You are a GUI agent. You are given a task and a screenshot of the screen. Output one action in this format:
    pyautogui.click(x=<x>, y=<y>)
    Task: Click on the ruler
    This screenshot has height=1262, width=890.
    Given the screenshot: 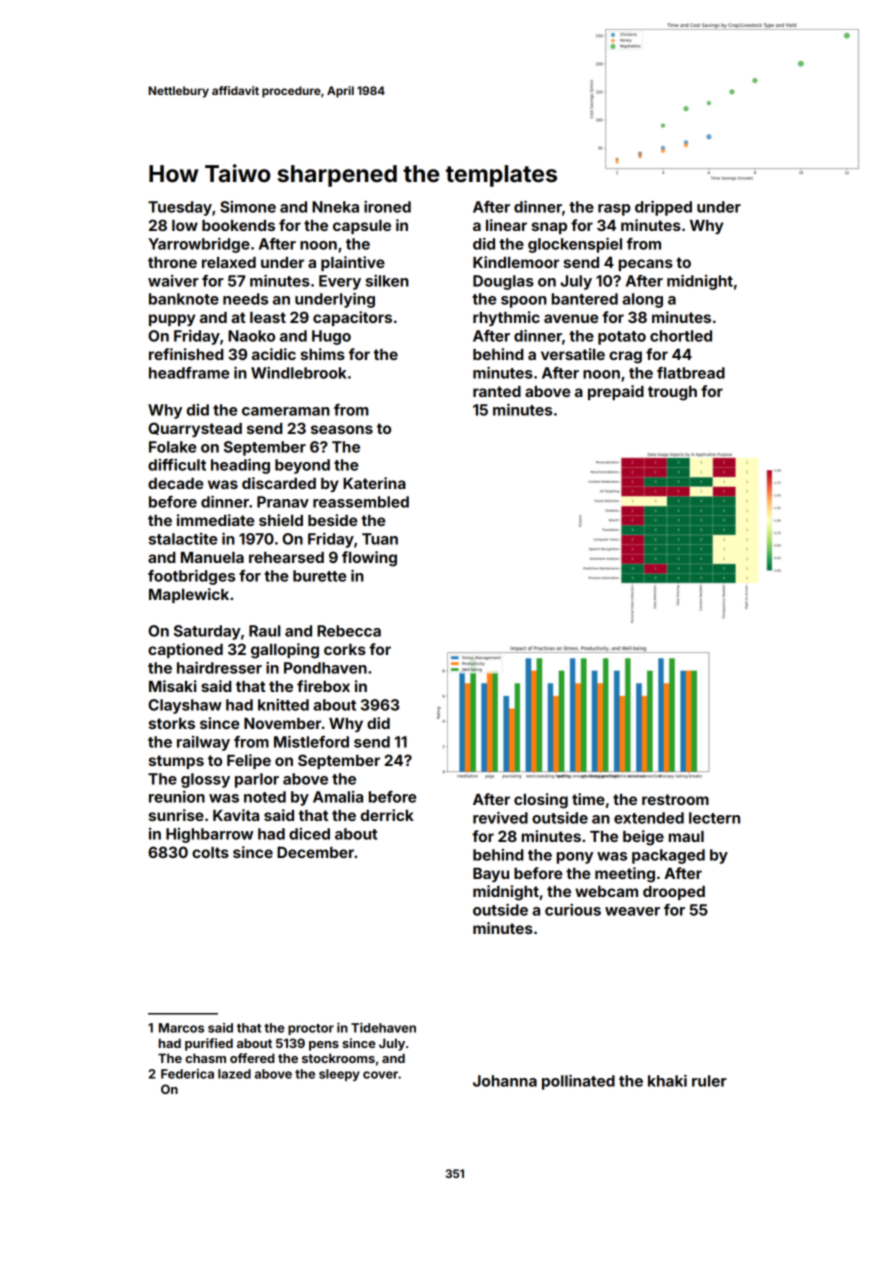 What is the action you would take?
    pyautogui.click(x=709, y=1081)
